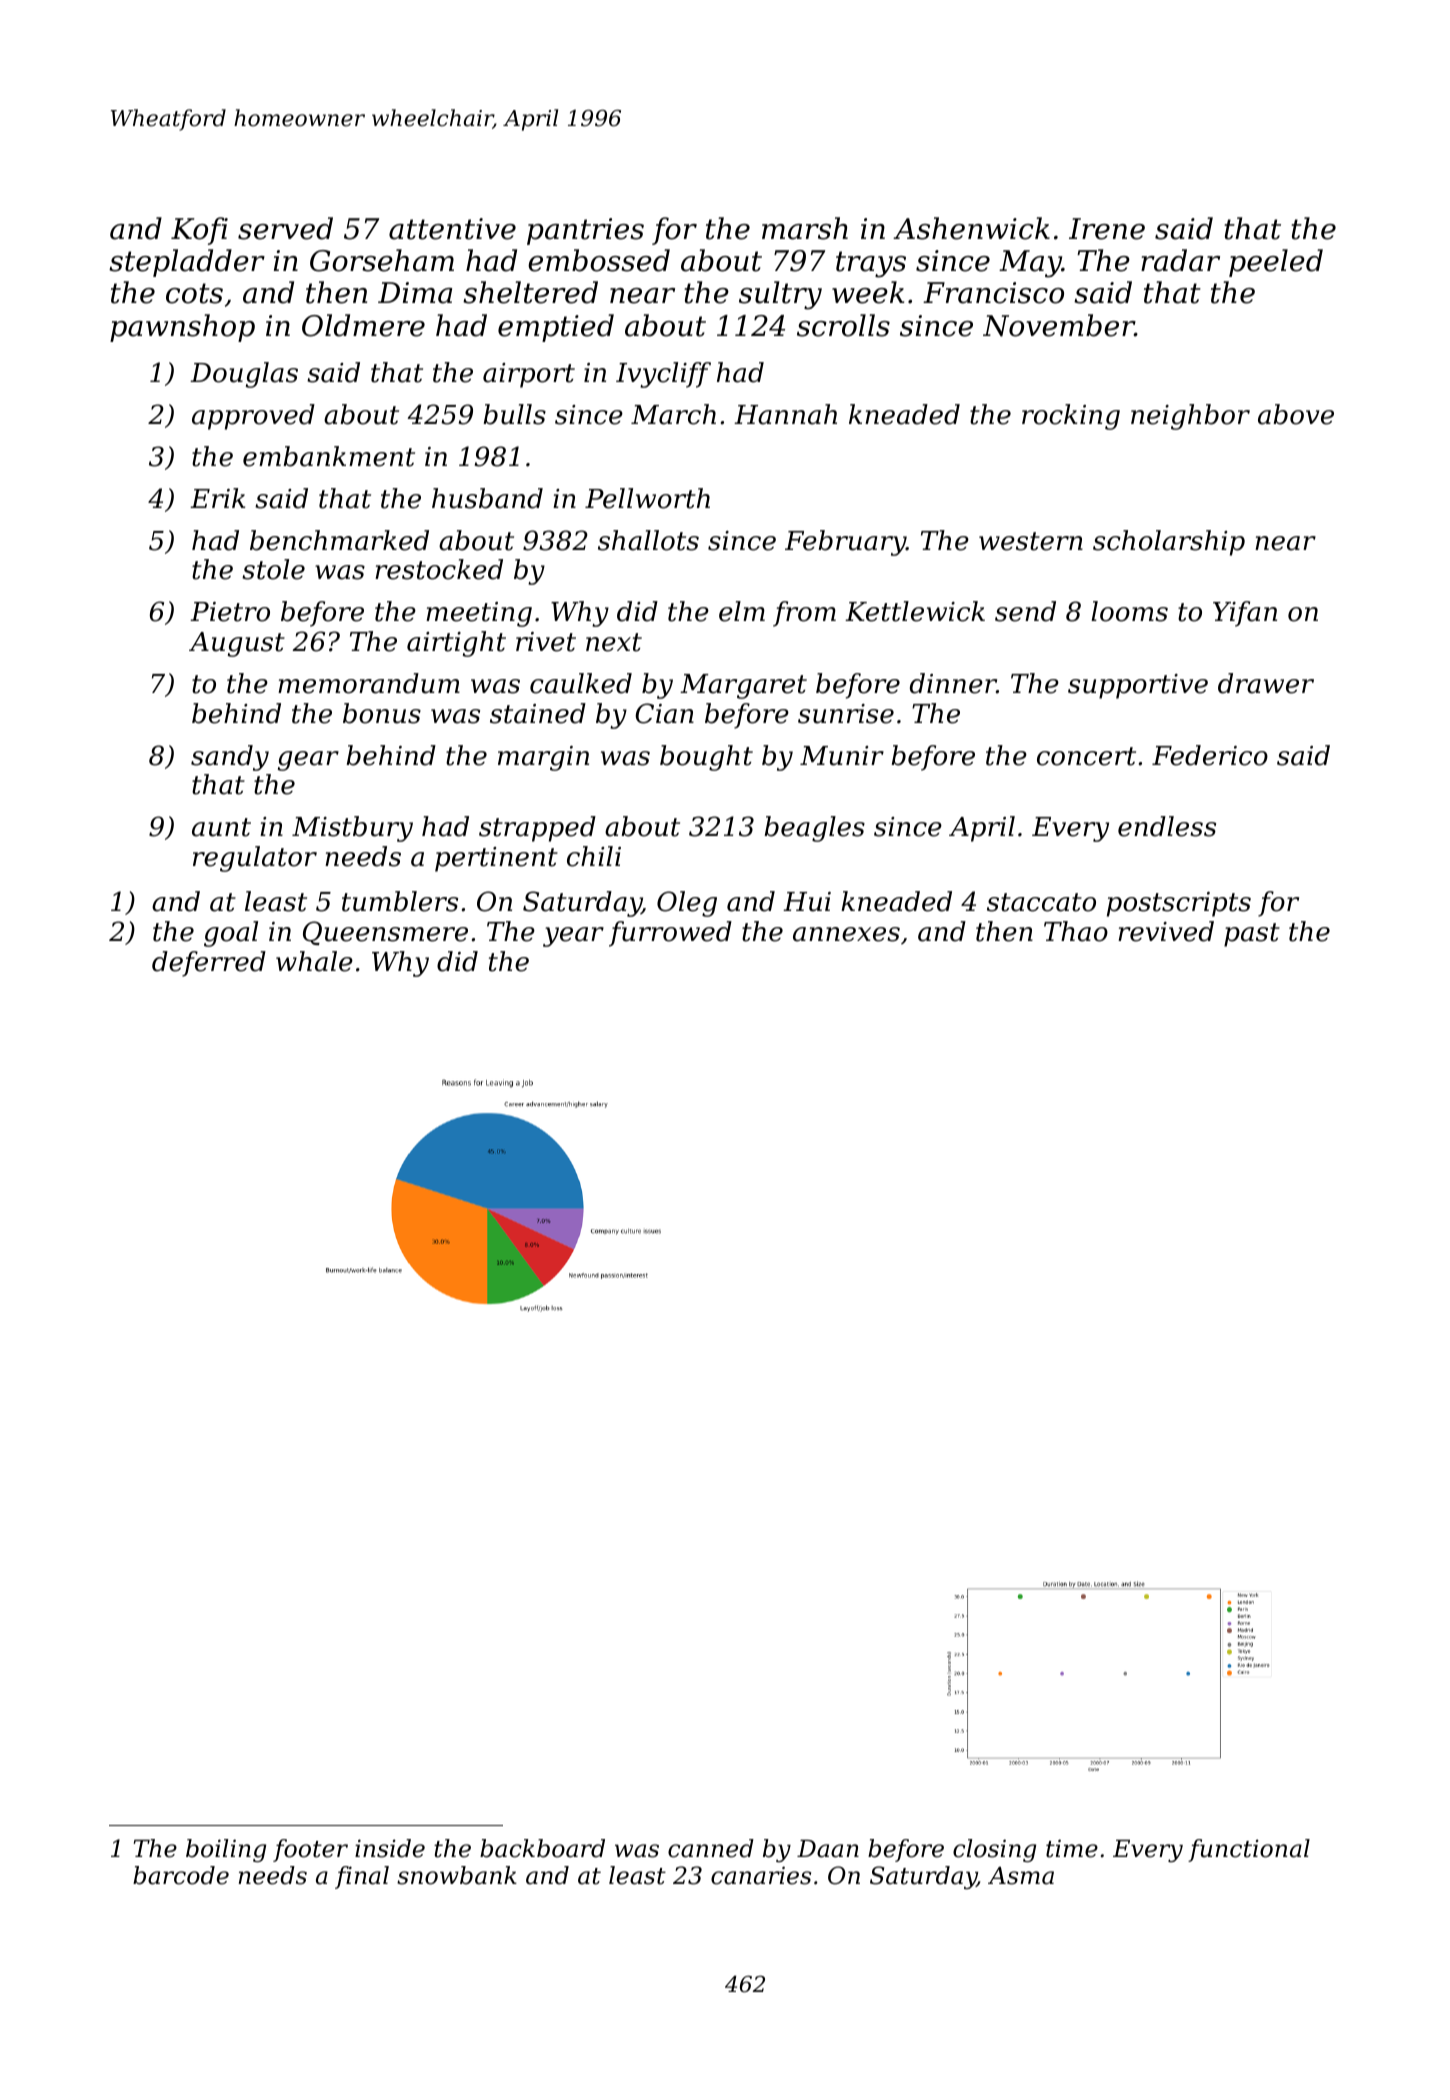  What do you see at coordinates (1252, 935) in the page?
I see `past` at bounding box center [1252, 935].
